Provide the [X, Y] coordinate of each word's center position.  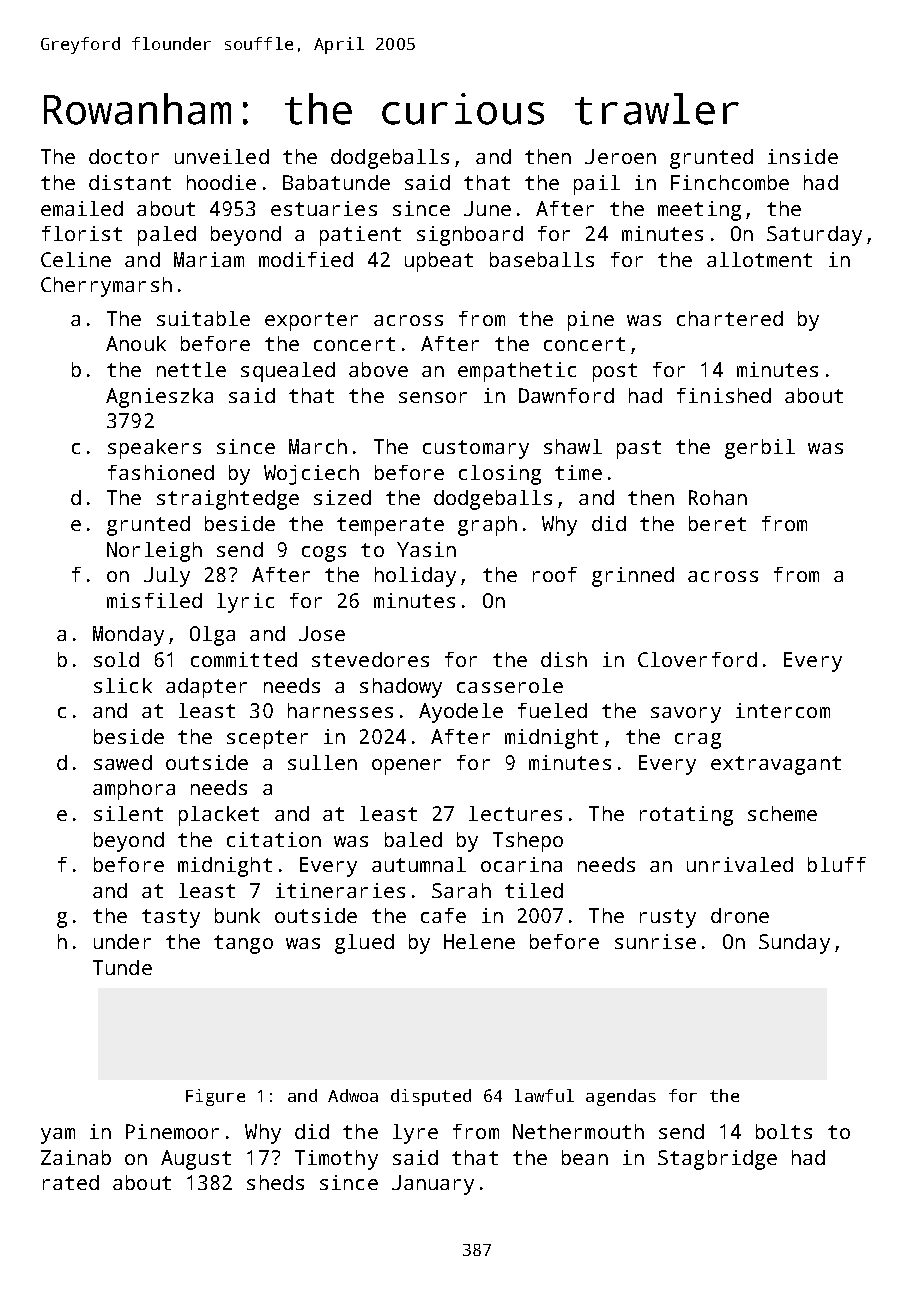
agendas [621, 1097]
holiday [415, 577]
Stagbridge [717, 1160]
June [487, 208]
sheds [275, 1182]
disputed [431, 1097]
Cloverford [697, 659]
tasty [171, 918]
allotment [759, 259]
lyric [245, 603]
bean [585, 1157]
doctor [124, 156]
